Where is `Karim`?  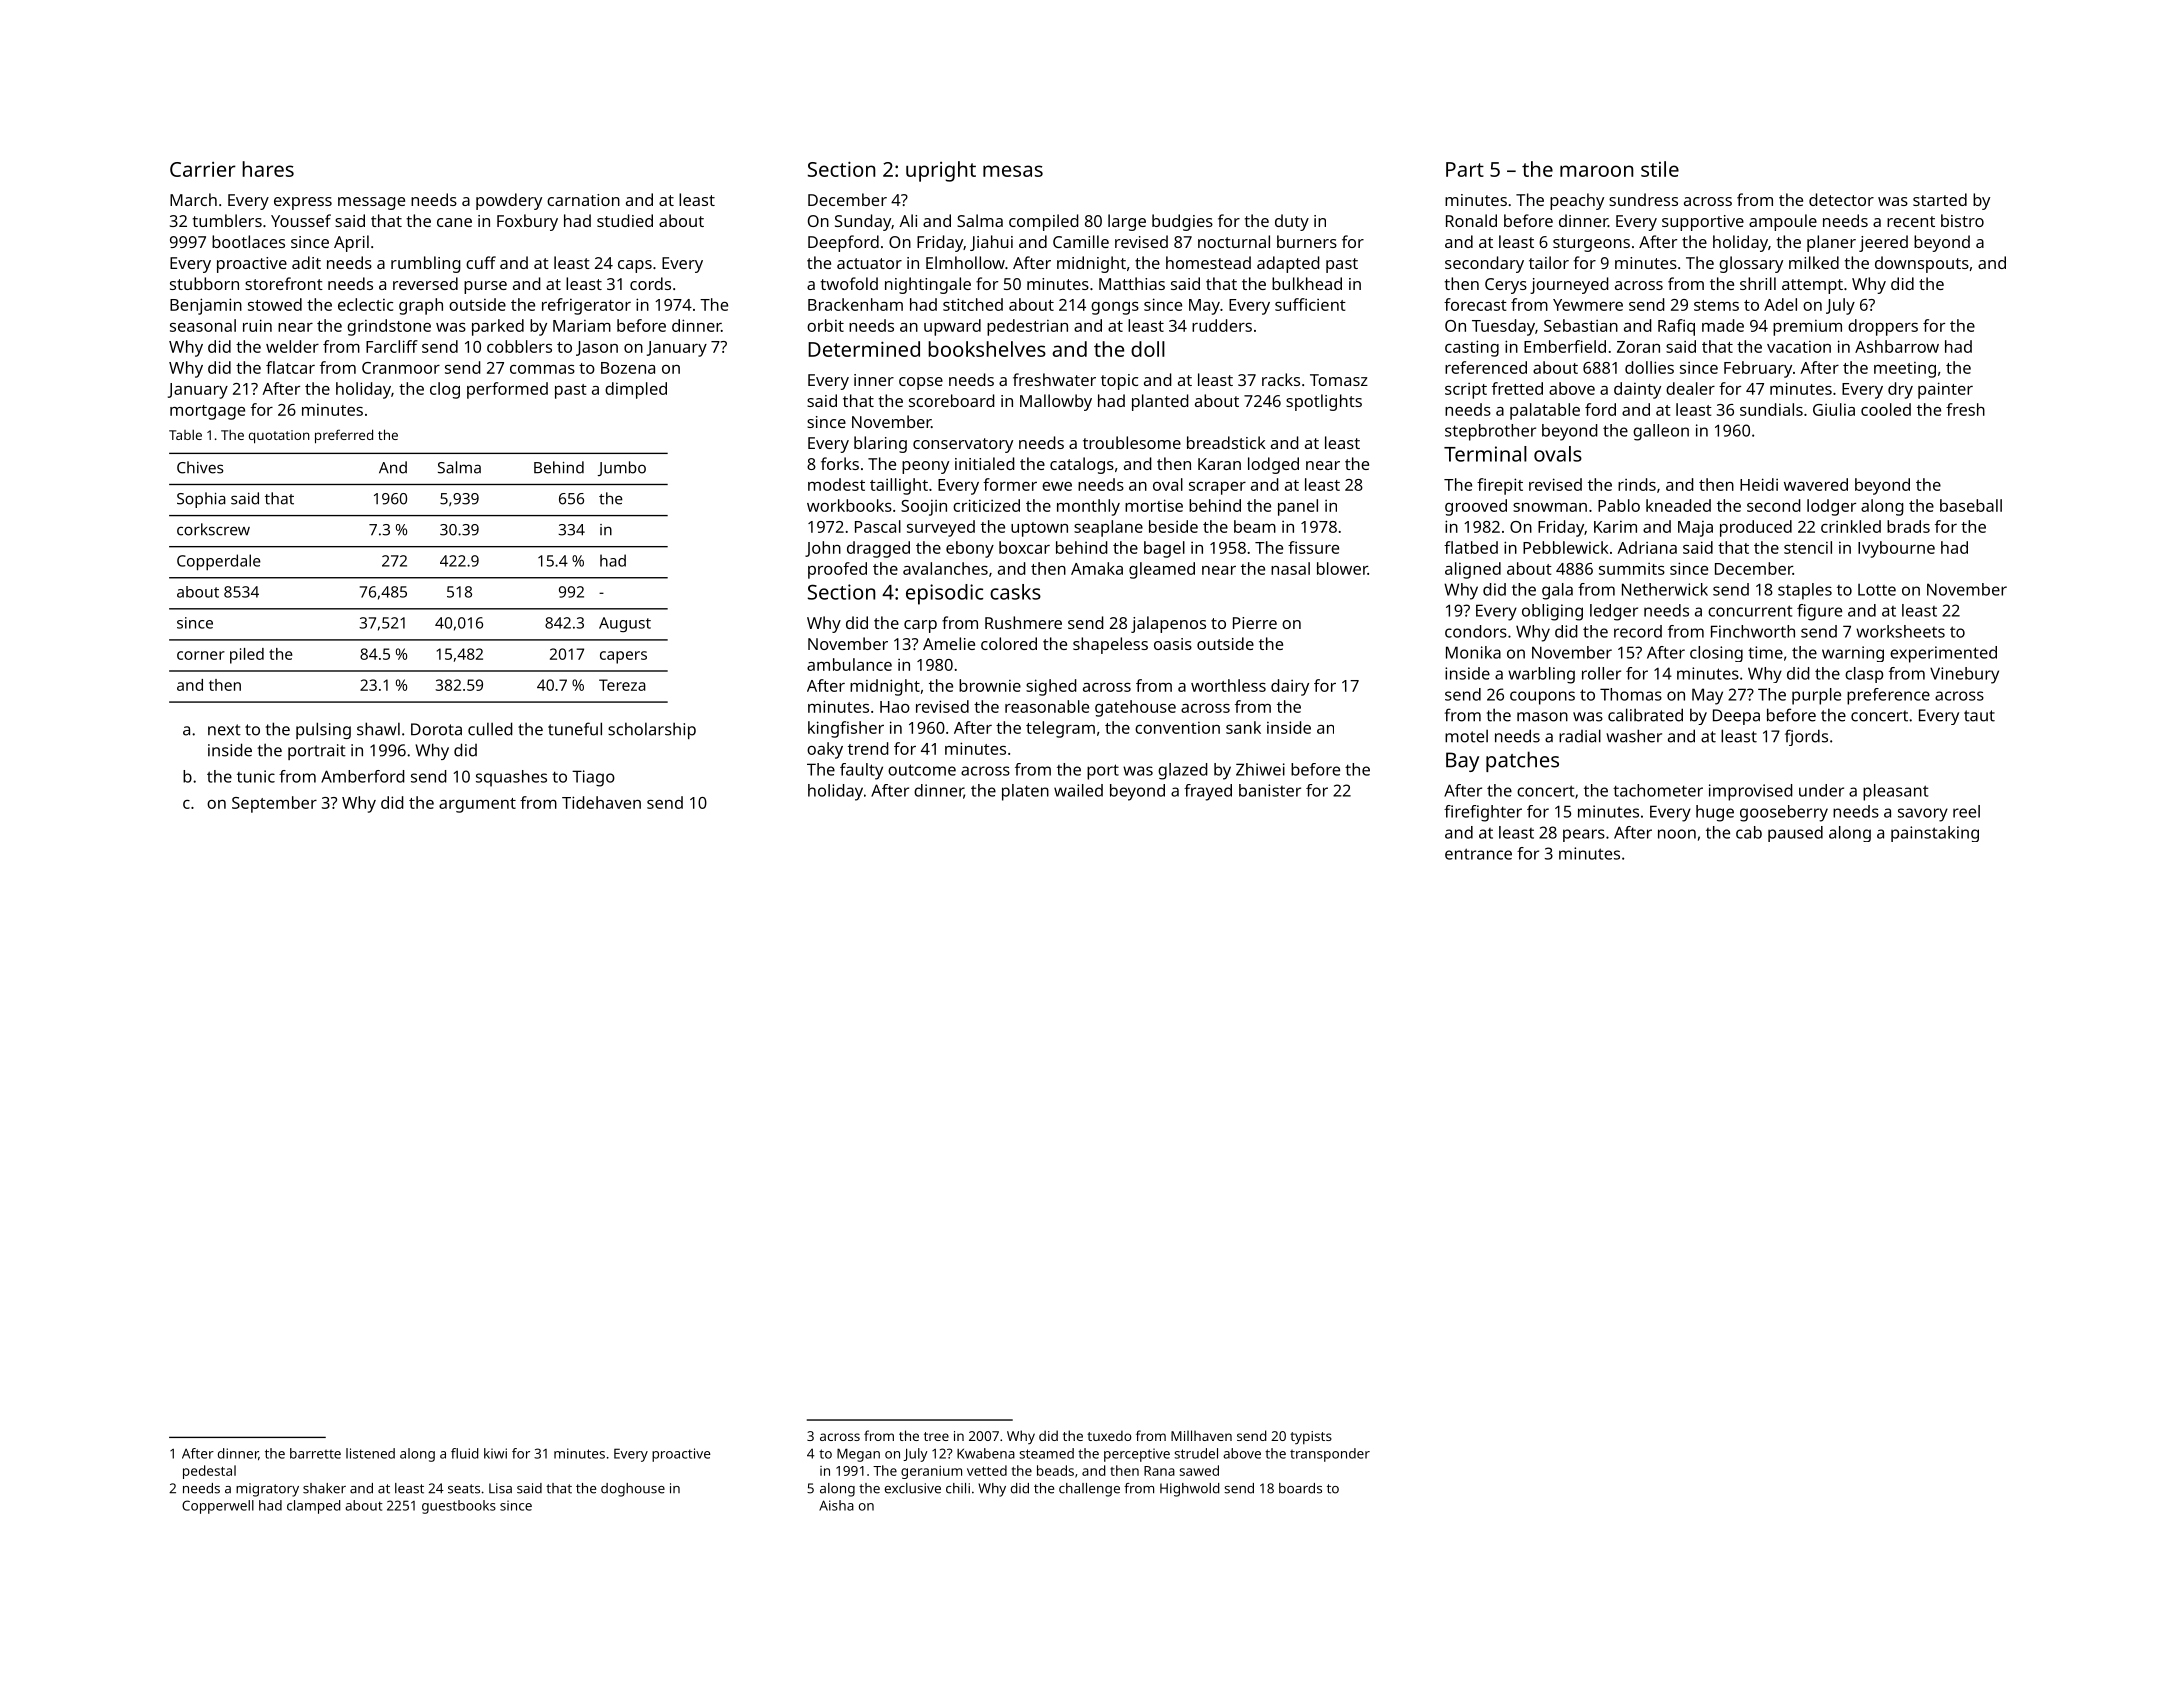 Karim is located at coordinates (1615, 527).
